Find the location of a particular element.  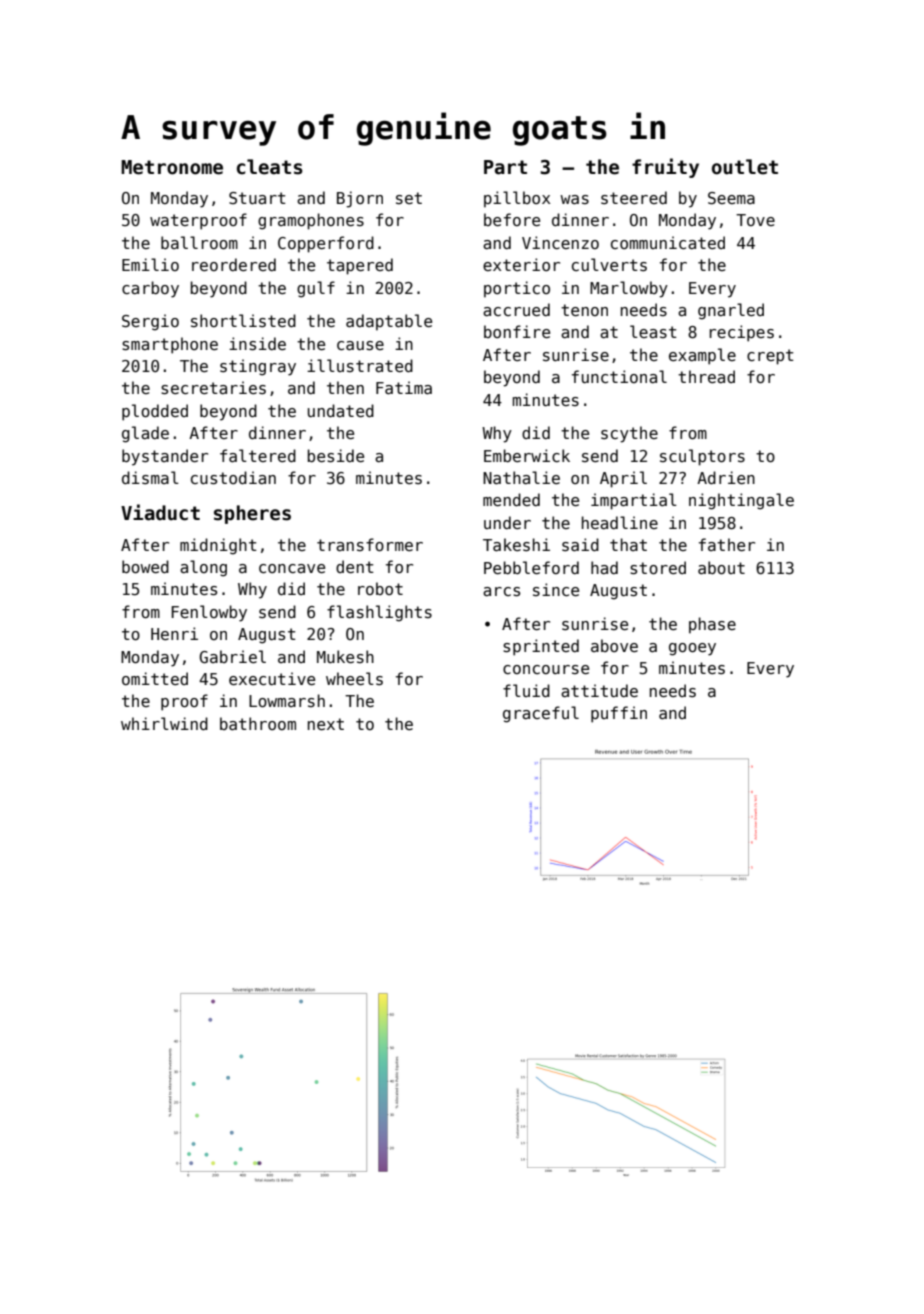

Seema is located at coordinates (731, 198).
